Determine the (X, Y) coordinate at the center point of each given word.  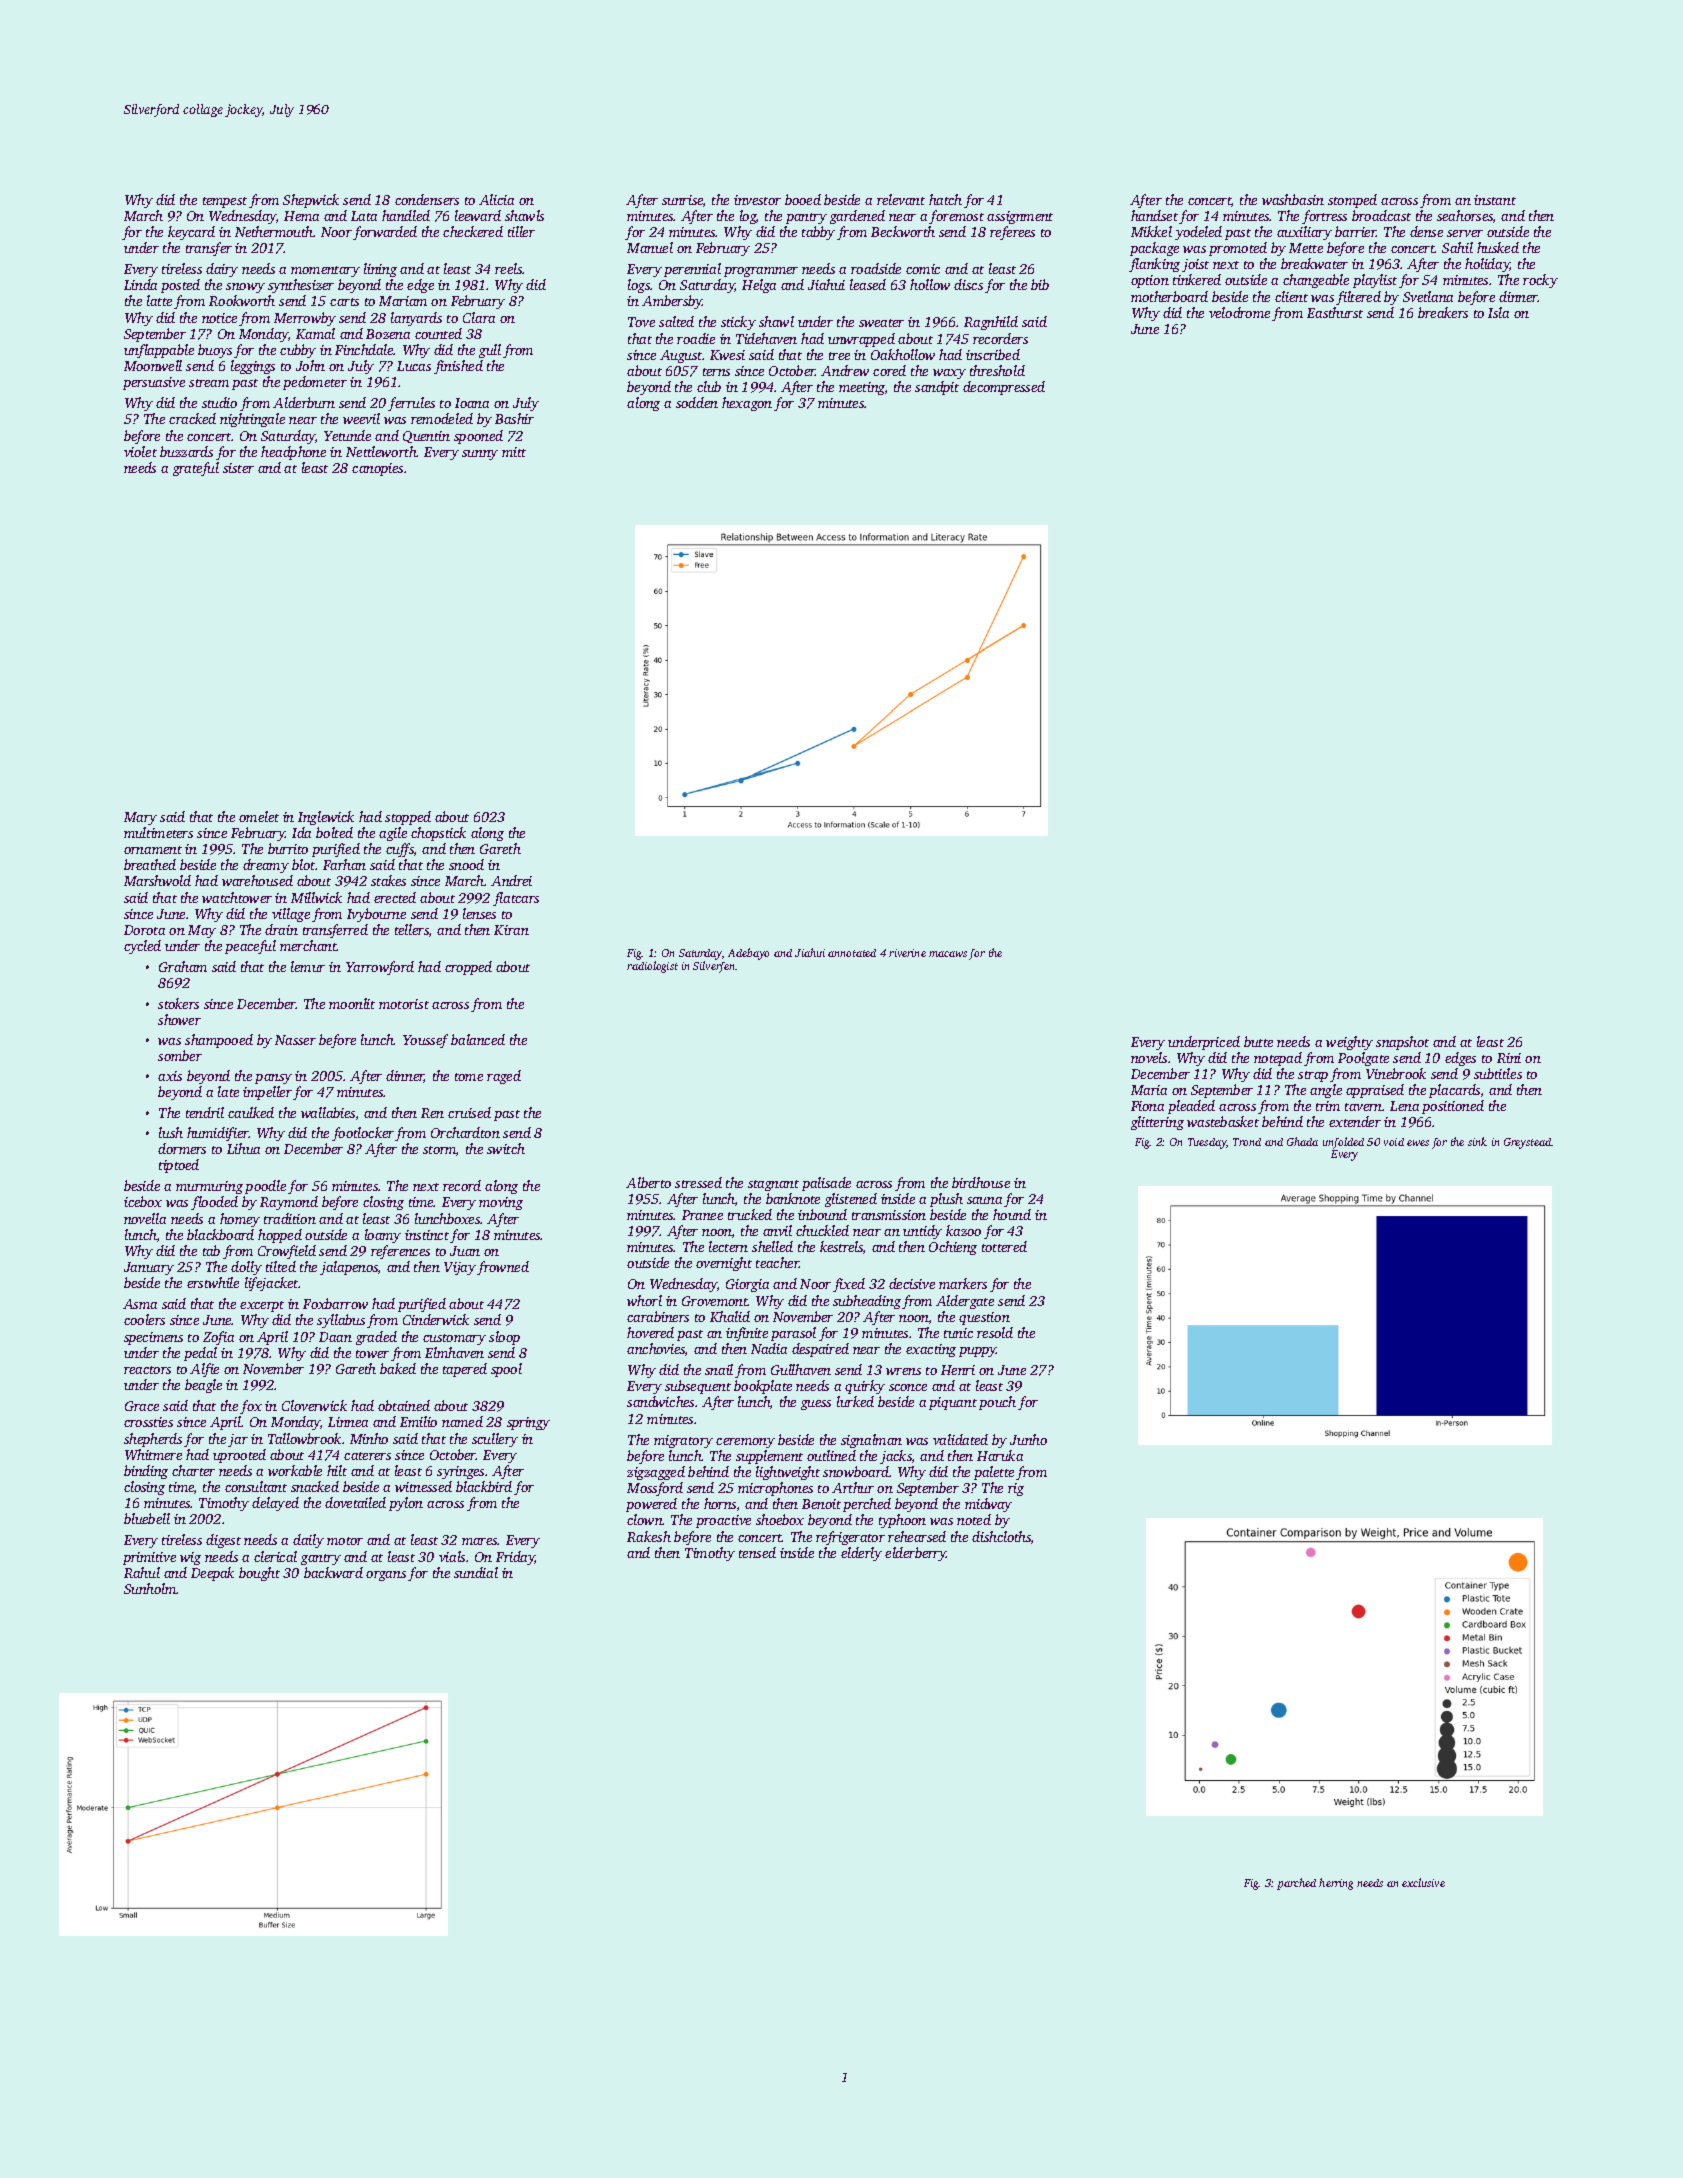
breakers (1443, 312)
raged (504, 1077)
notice (219, 318)
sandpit (937, 388)
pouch (997, 1403)
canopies (377, 469)
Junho (1028, 1439)
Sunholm (150, 1588)
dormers (182, 1148)
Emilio (418, 1421)
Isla (1498, 312)
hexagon (747, 404)
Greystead (1527, 1143)
